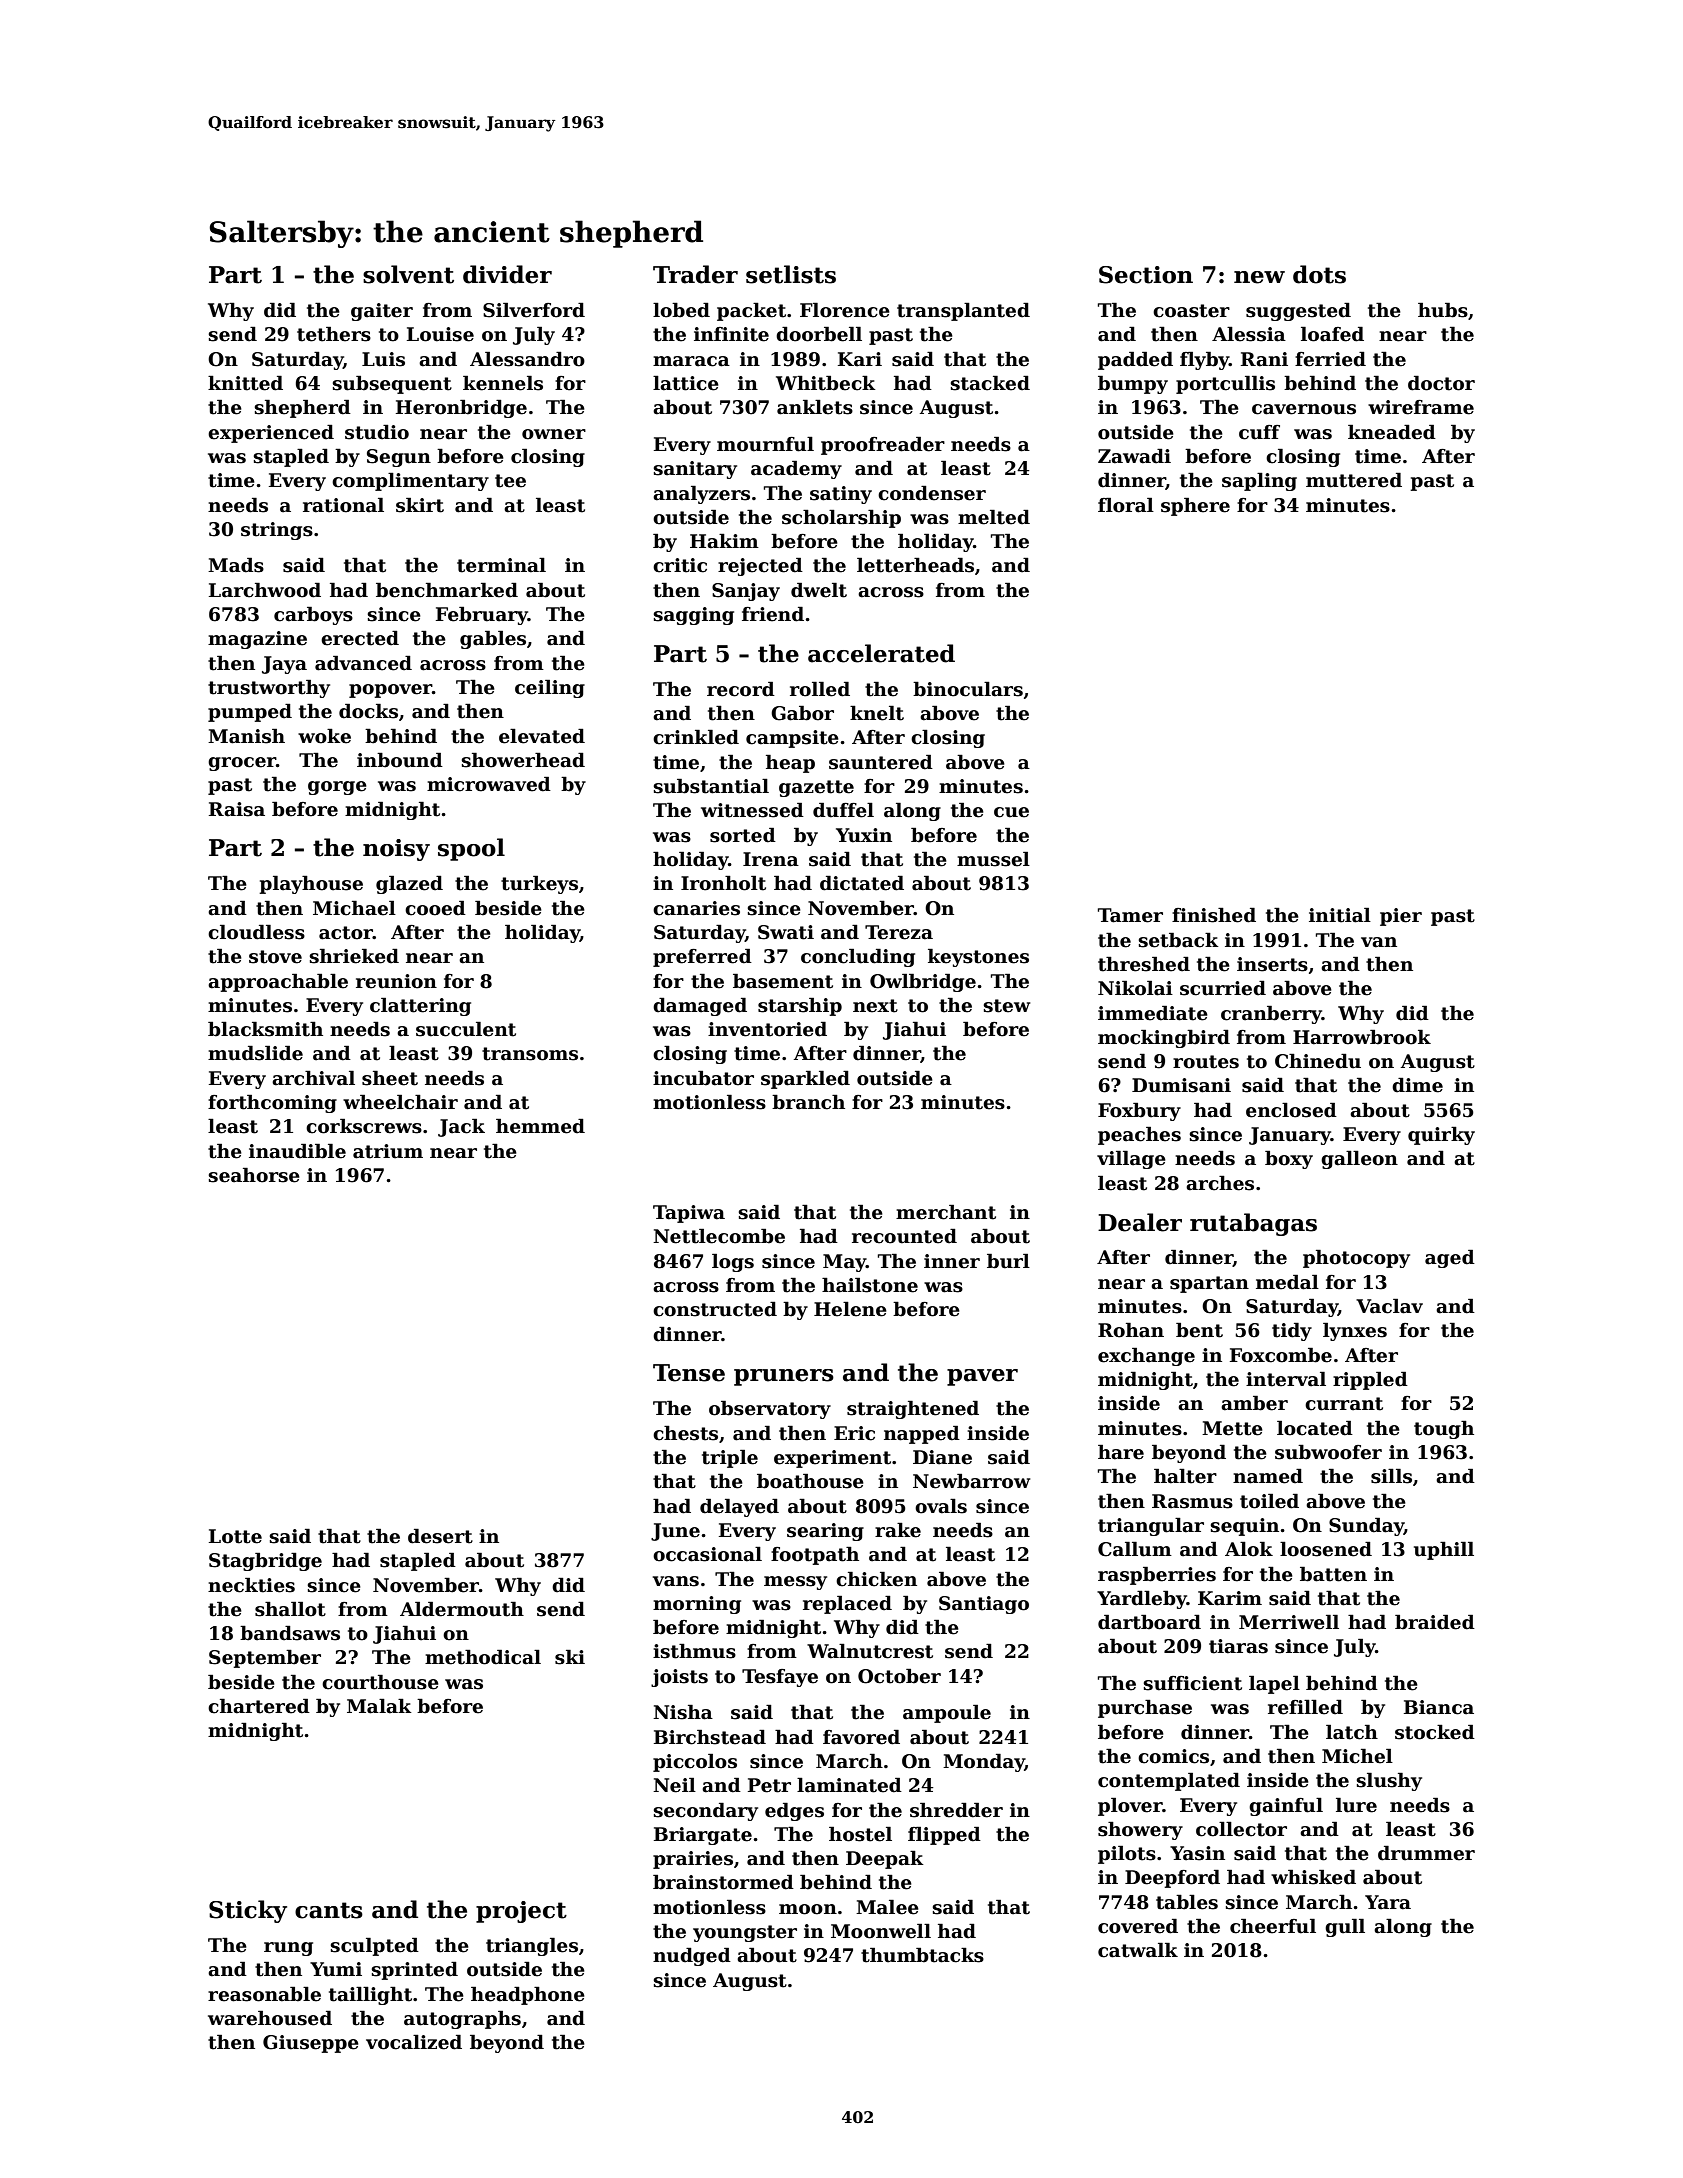 This screenshot has height=2178, width=1683. Describe the element at coordinates (696, 908) in the screenshot. I see `canaries` at that location.
